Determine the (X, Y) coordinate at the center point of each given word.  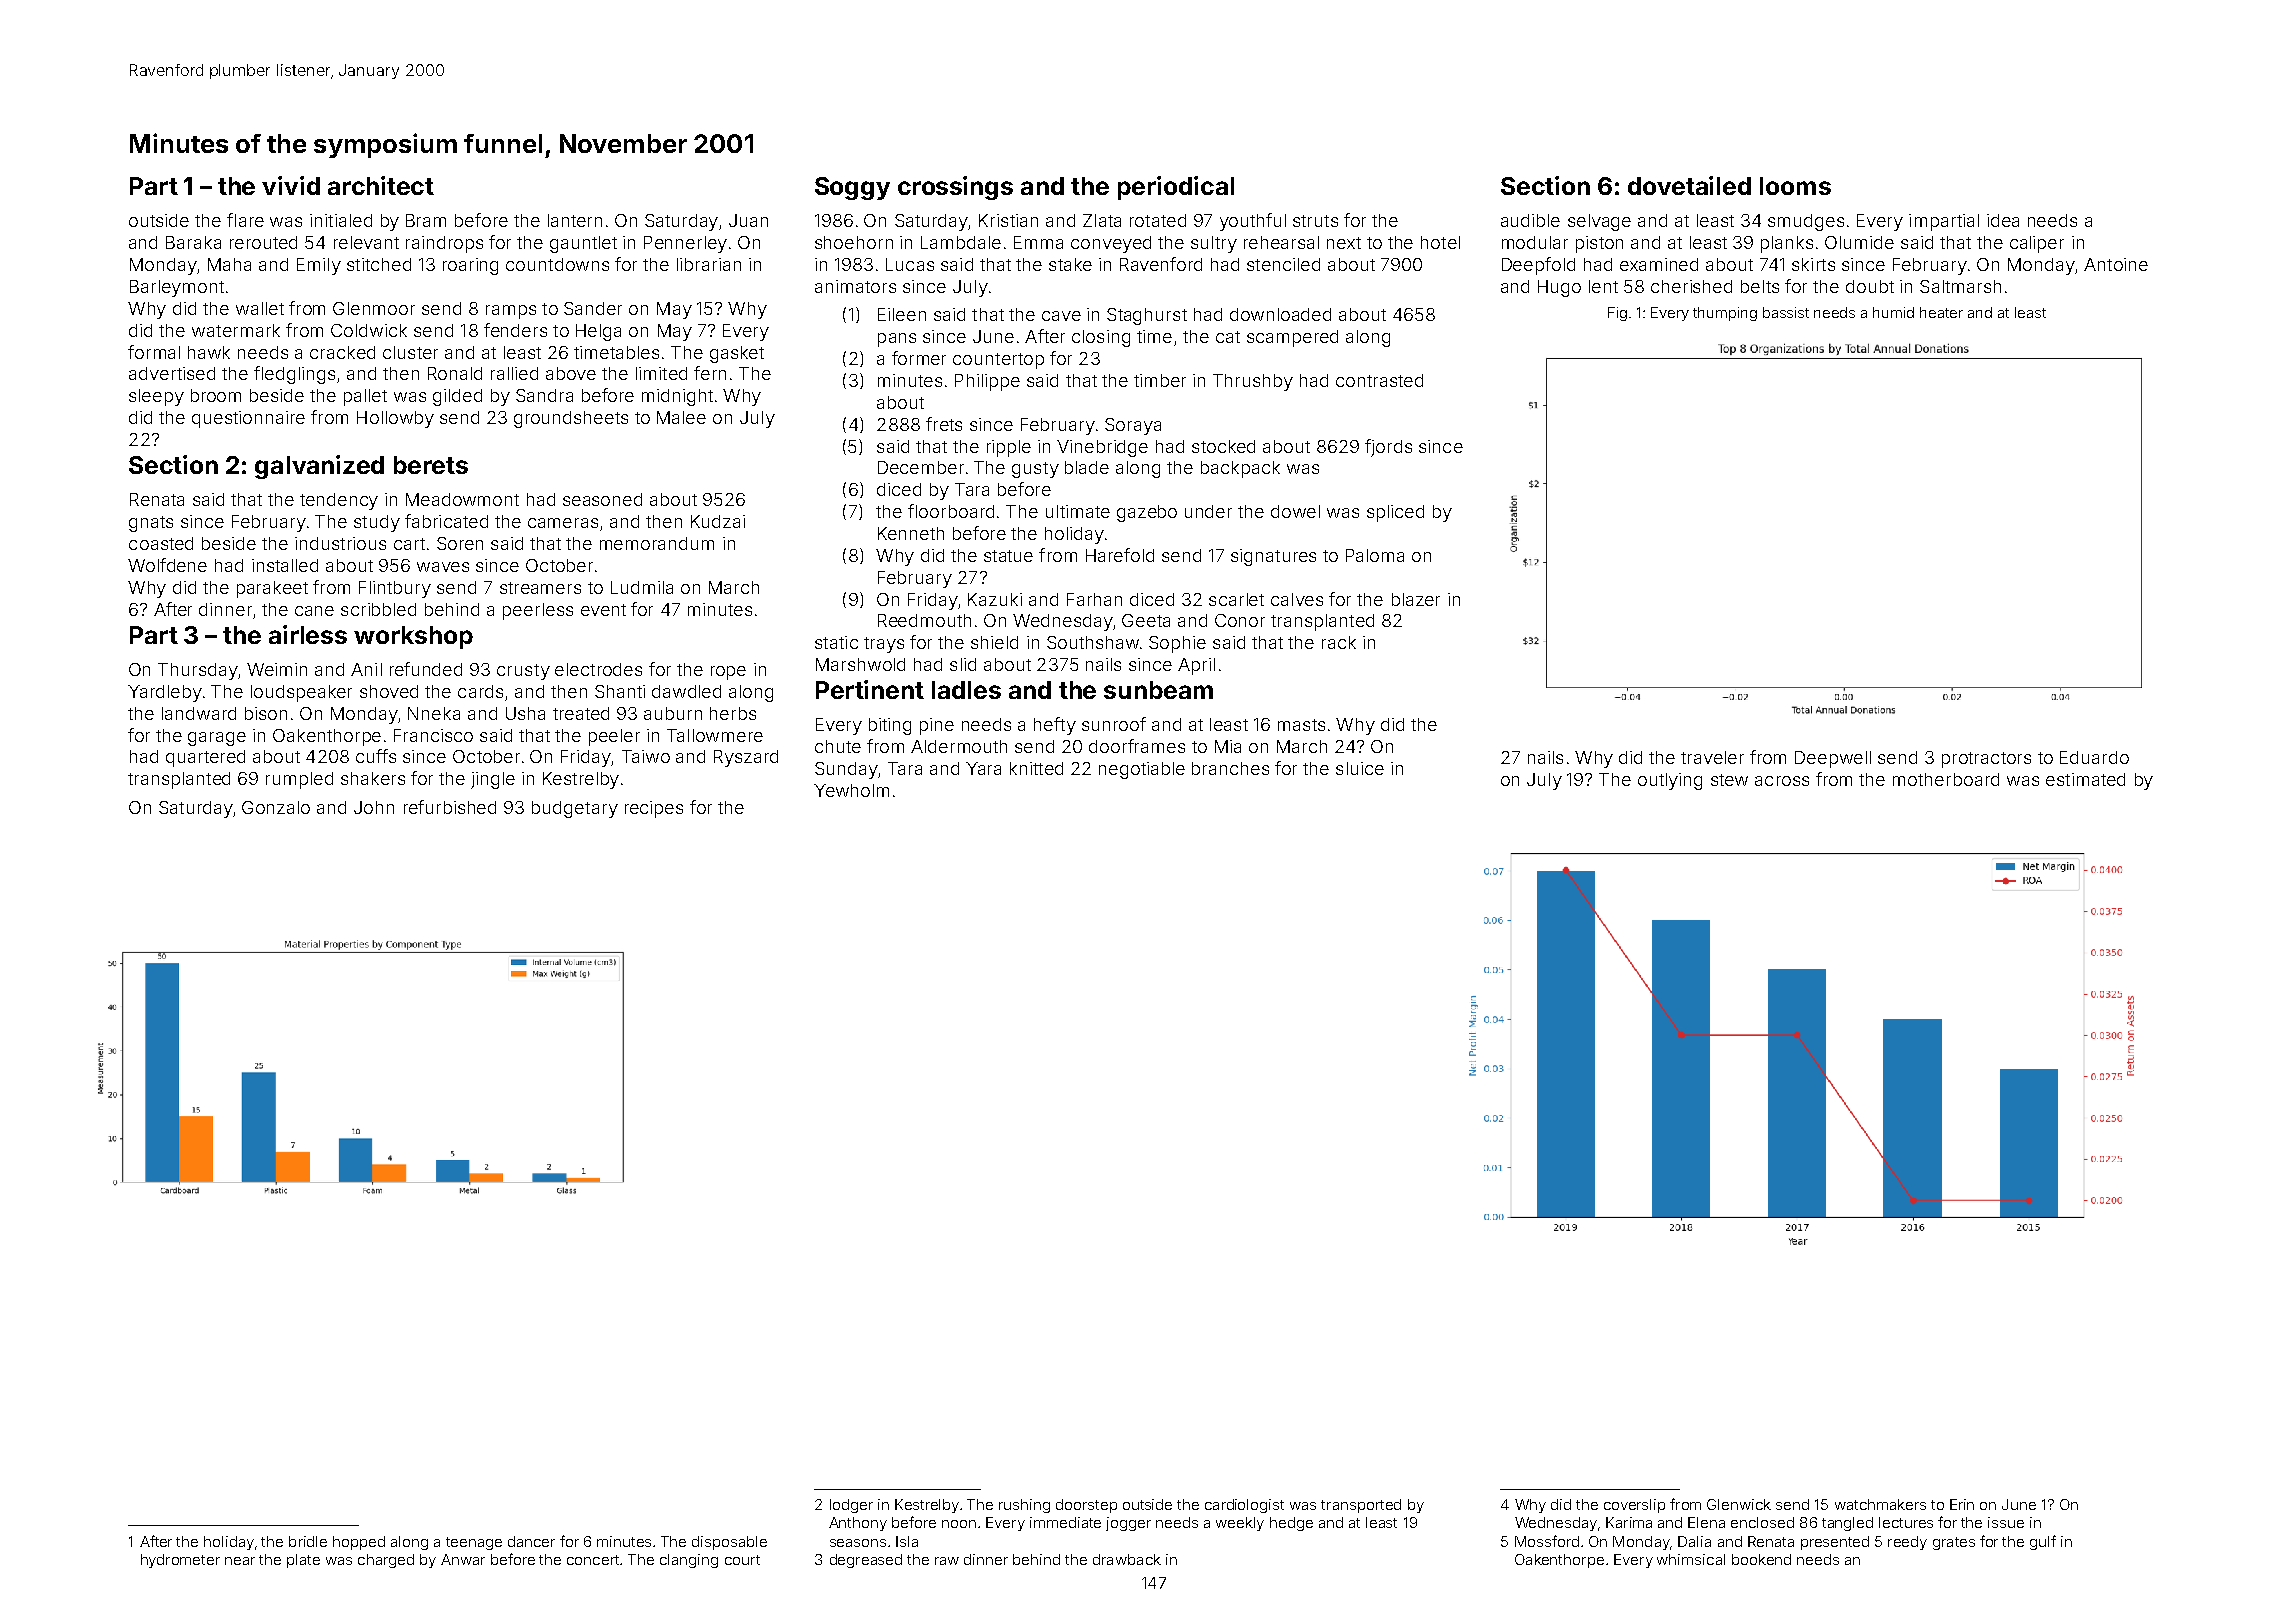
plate (303, 1561)
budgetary (575, 809)
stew (1729, 780)
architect (381, 185)
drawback (1127, 1559)
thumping (1725, 314)
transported (1361, 1506)
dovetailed (1689, 185)
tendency (339, 501)
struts (1315, 221)
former (919, 358)
